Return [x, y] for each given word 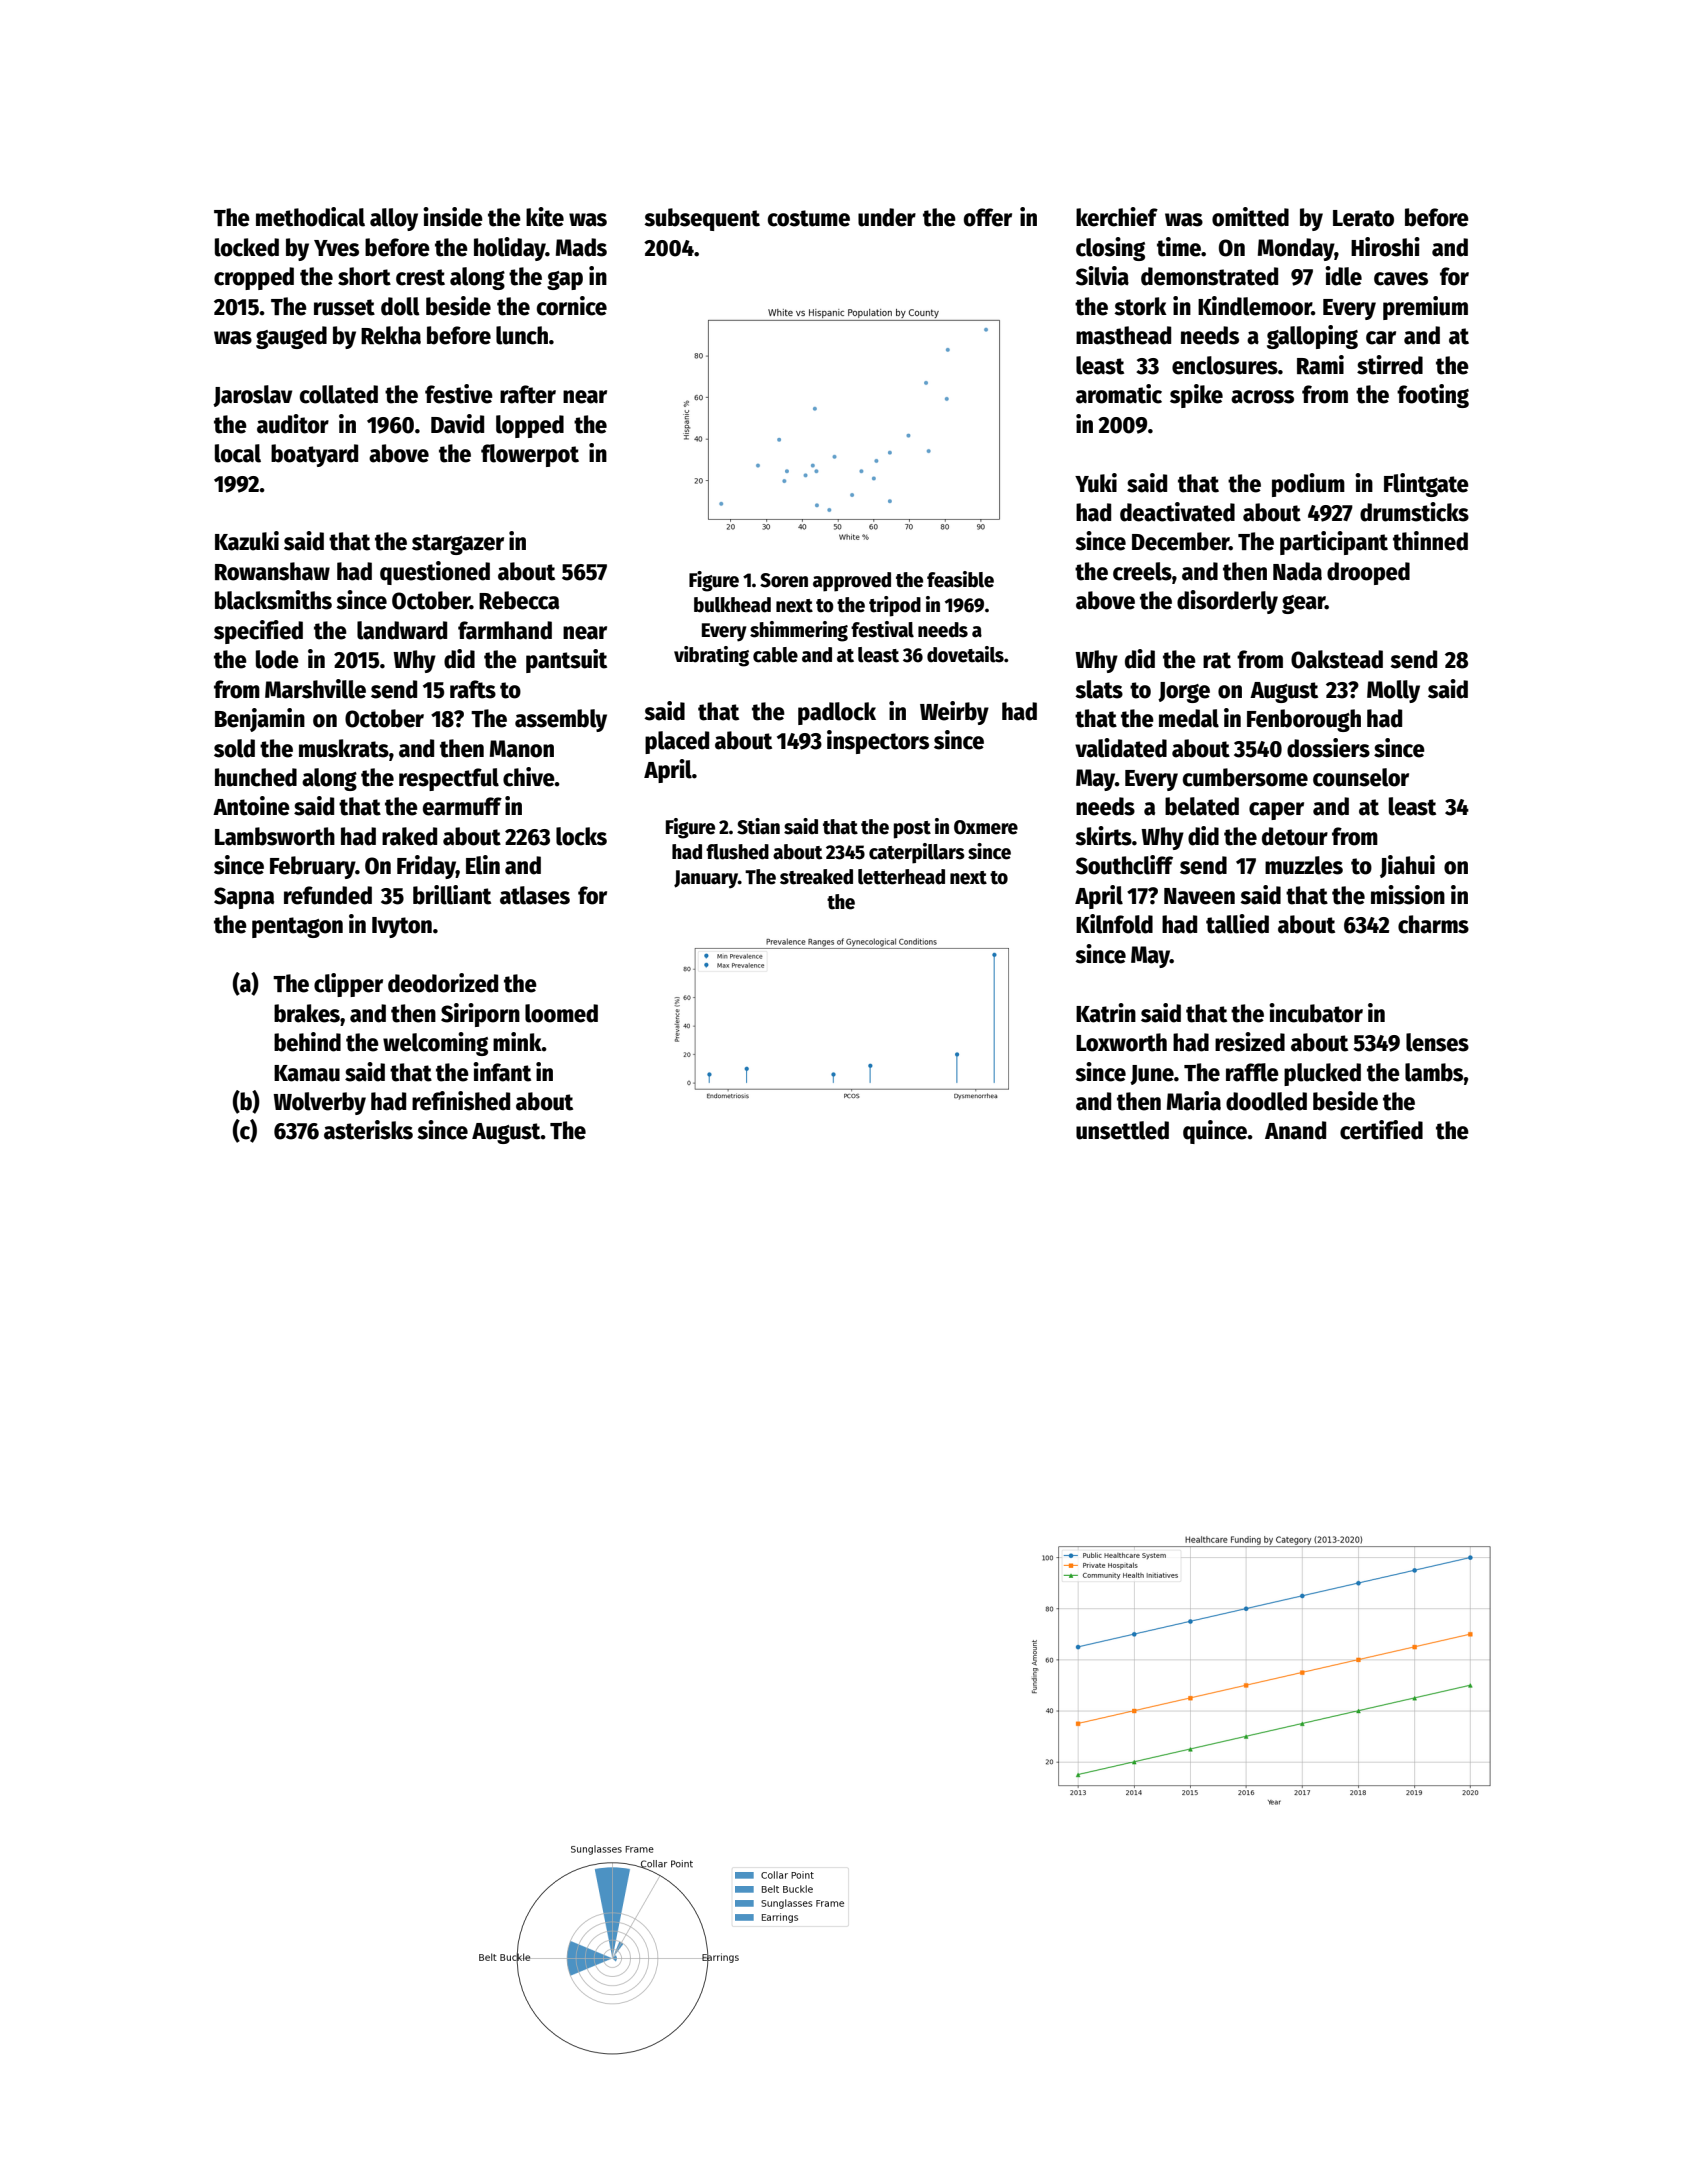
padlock [837, 713]
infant [502, 1072]
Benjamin [260, 720]
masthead [1123, 335]
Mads [581, 247]
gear [1303, 604]
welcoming [435, 1044]
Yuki [1096, 483]
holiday [510, 249]
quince [1215, 1132]
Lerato [1363, 218]
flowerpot [530, 455]
